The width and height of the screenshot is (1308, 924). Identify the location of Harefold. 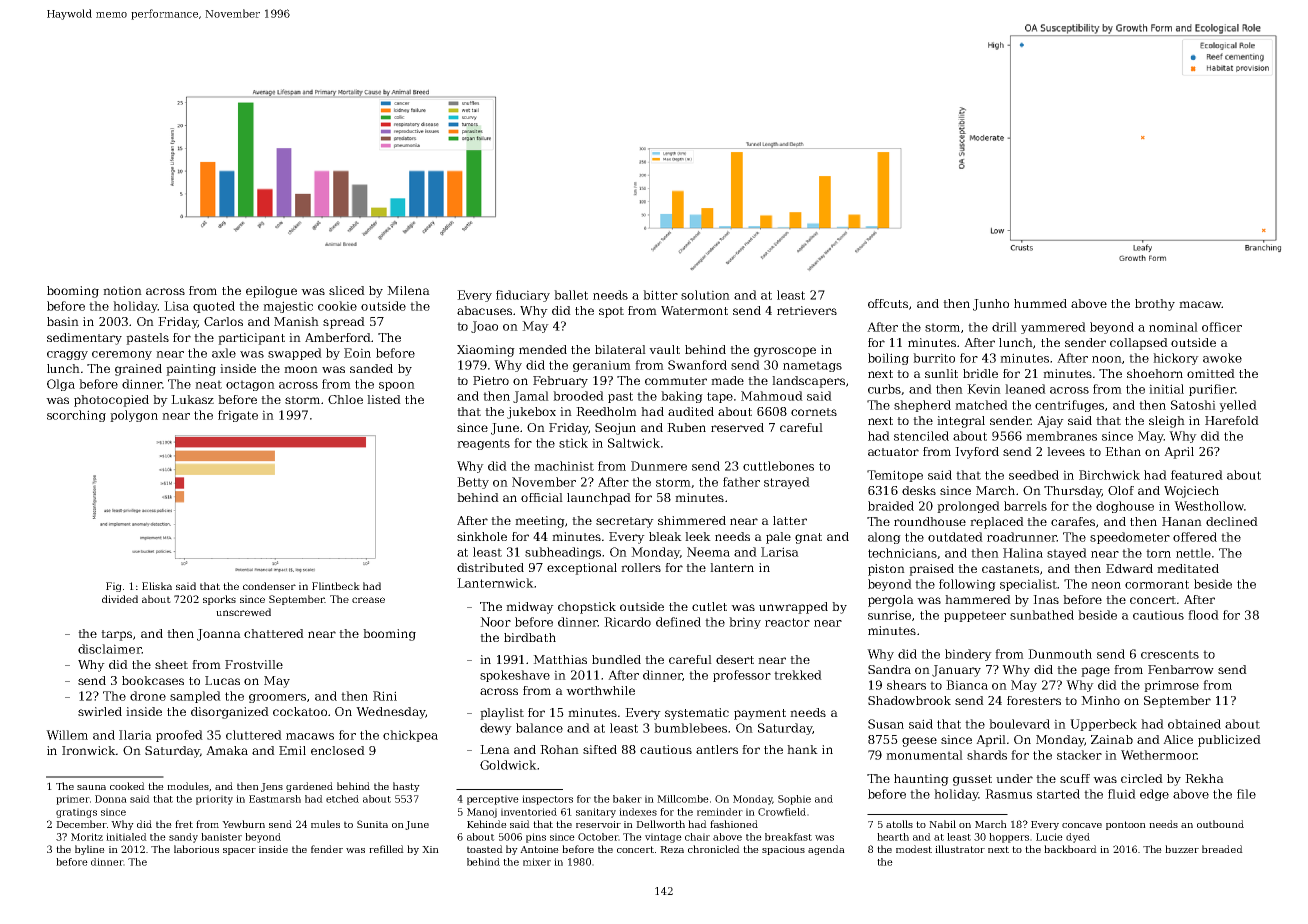
(1232, 420).
